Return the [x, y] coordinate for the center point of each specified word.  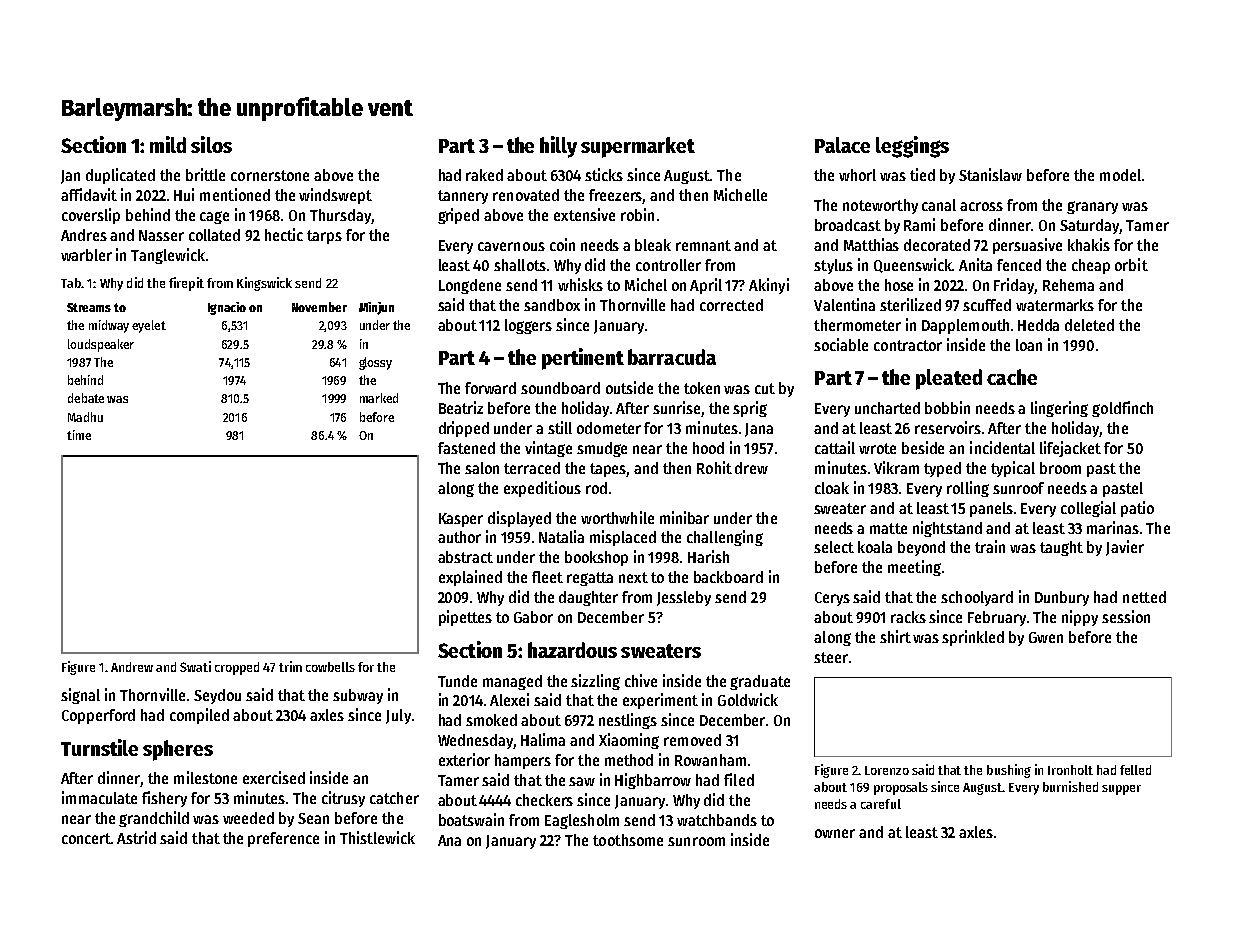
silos [211, 144]
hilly [558, 147]
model [1120, 175]
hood [708, 448]
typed [942, 469]
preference [283, 839]
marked [379, 398]
